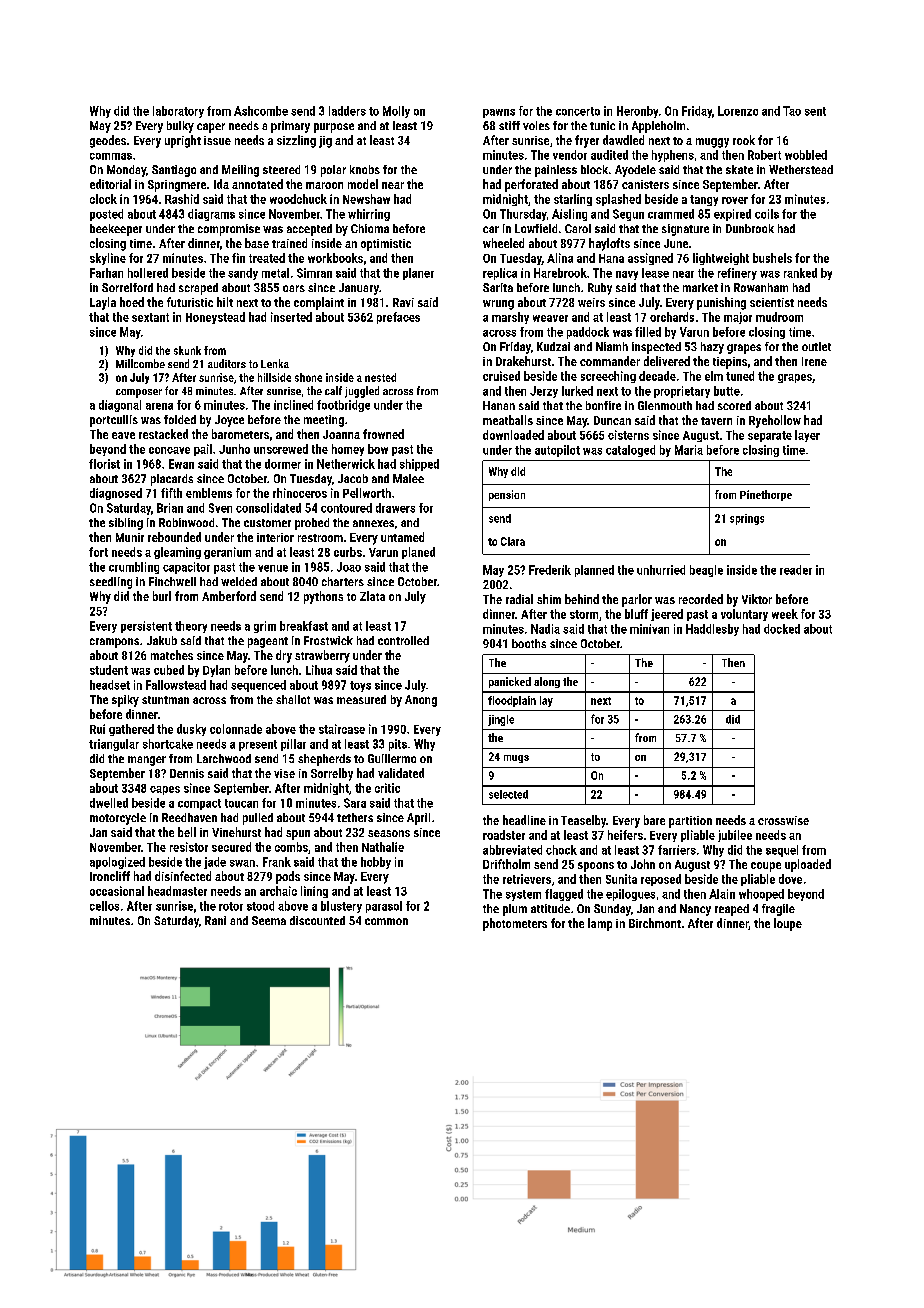  What do you see at coordinates (106, 215) in the document?
I see `posted` at bounding box center [106, 215].
